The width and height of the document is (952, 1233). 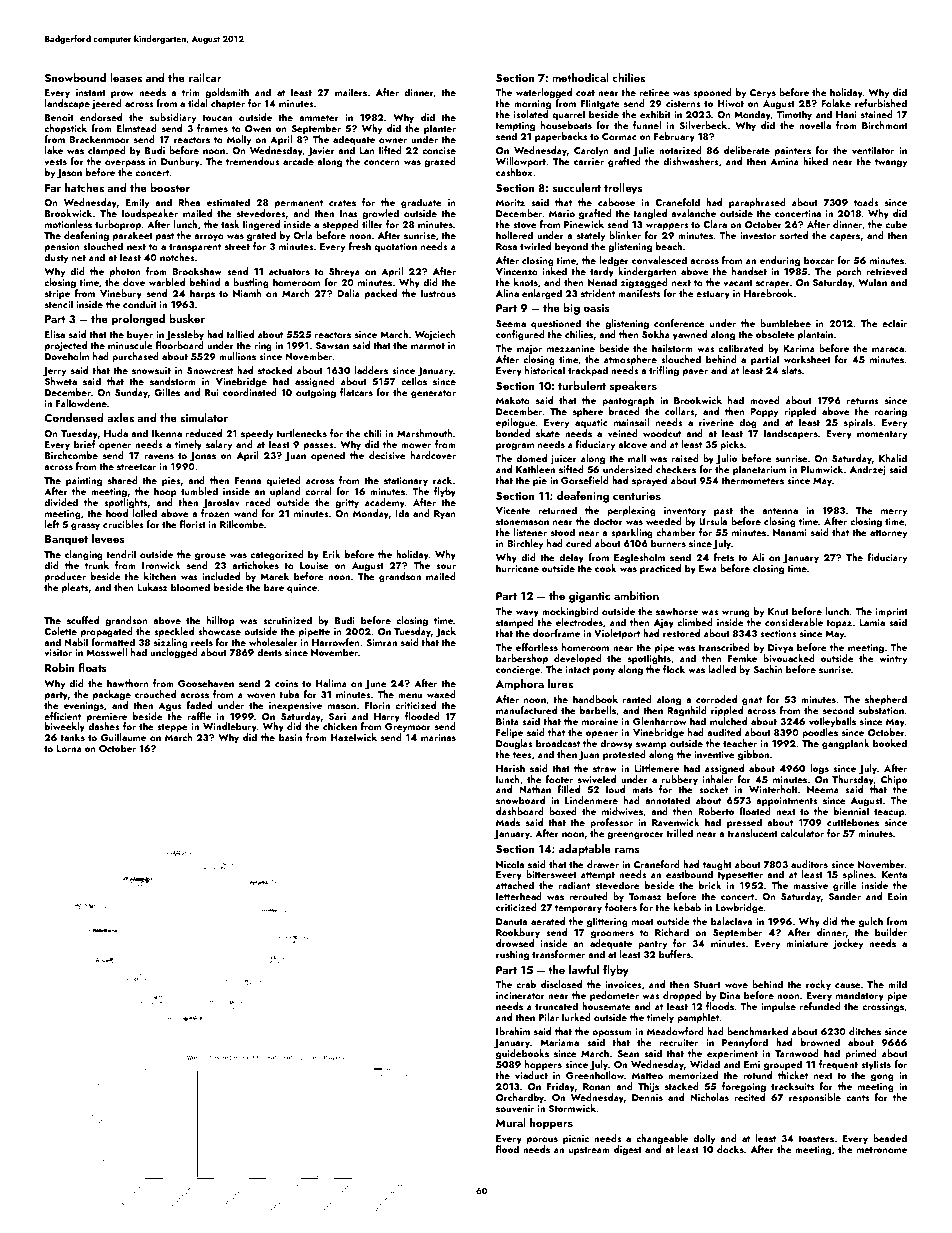 I want to click on attorney, so click(x=888, y=534).
